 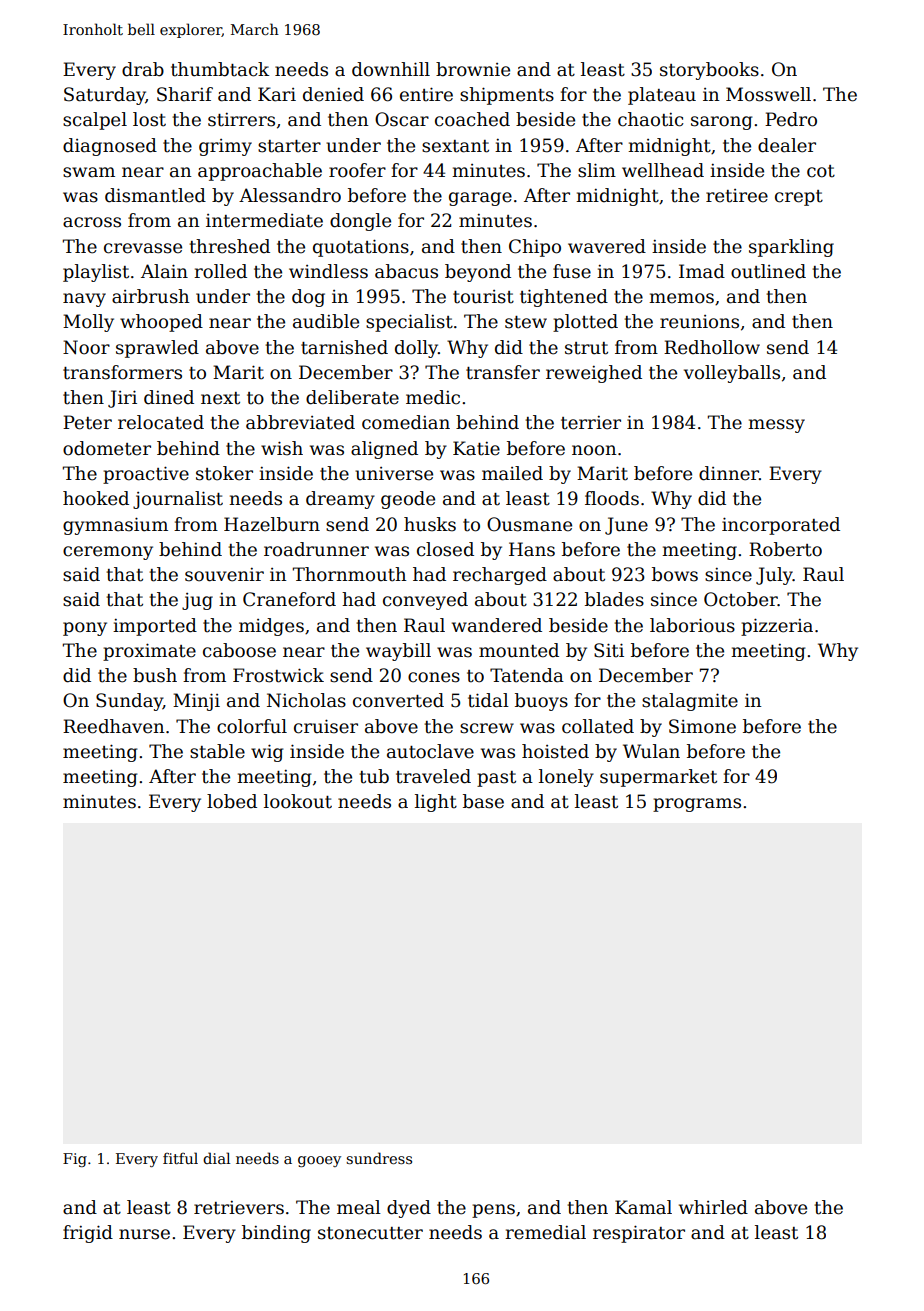 What do you see at coordinates (75, 1160) in the screenshot?
I see `Fig` at bounding box center [75, 1160].
